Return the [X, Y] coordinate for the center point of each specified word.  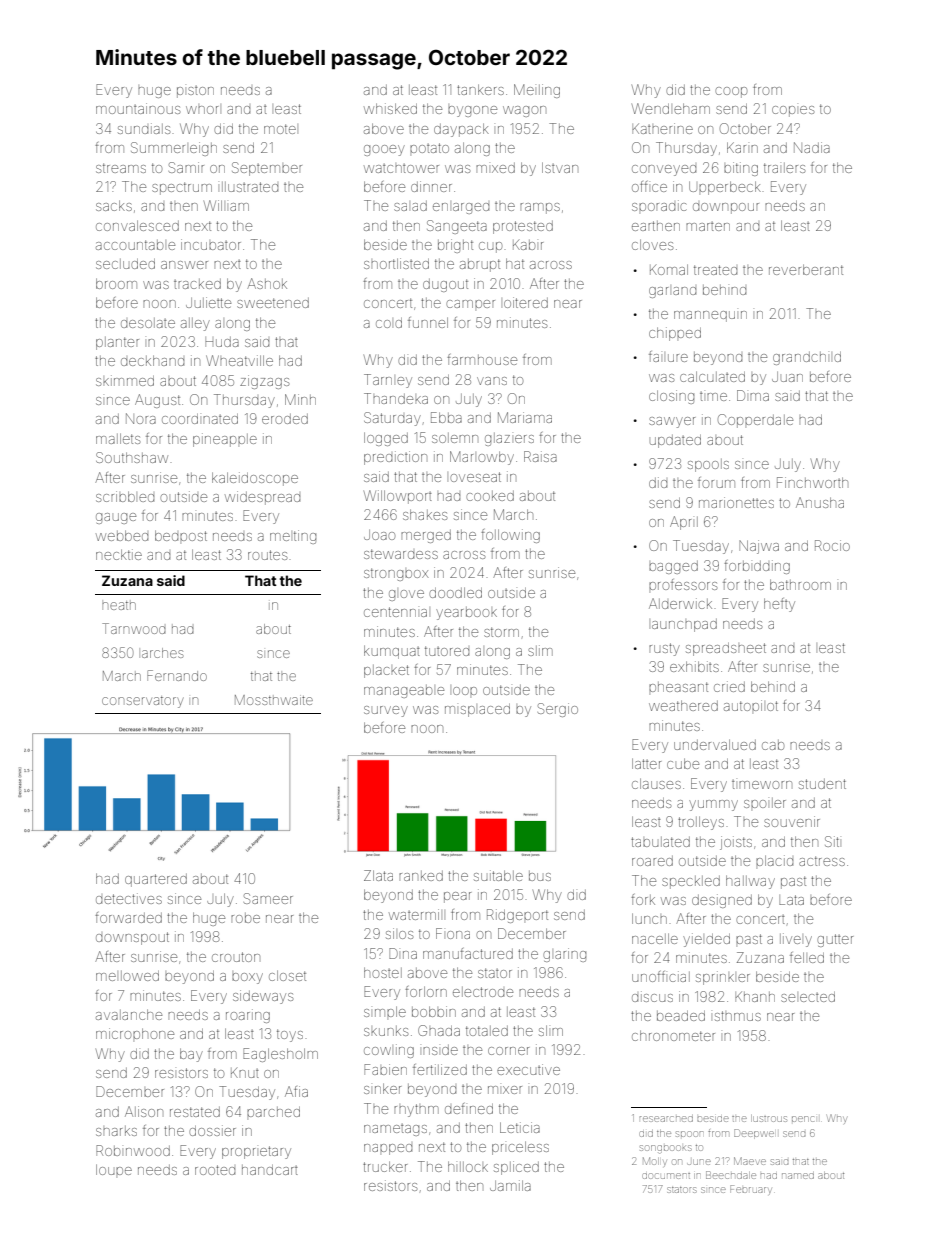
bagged [673, 567]
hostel [383, 972]
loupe [114, 1169]
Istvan [560, 167]
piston [195, 92]
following [510, 536]
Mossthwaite [274, 700]
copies [793, 111]
